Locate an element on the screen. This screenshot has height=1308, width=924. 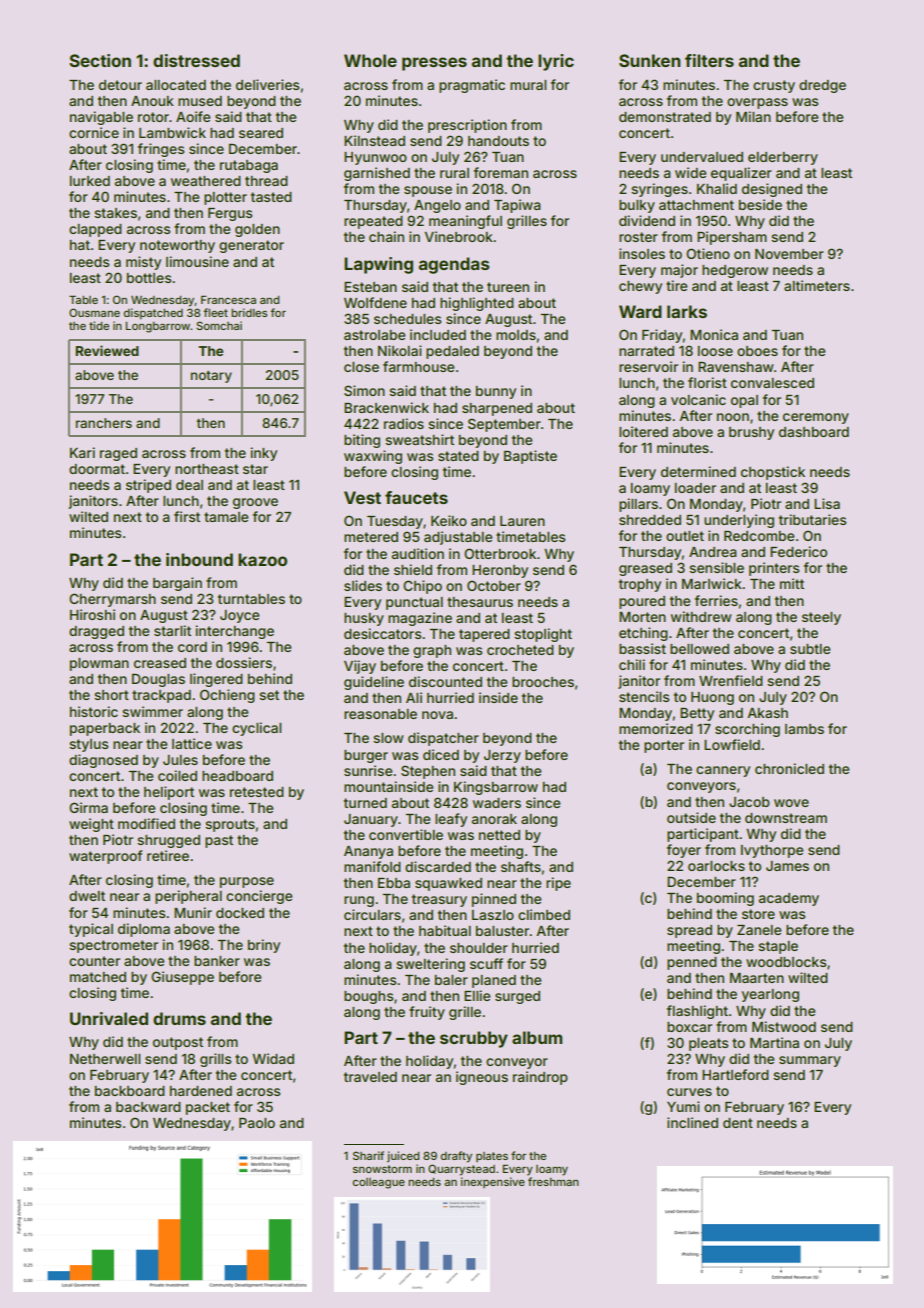
memorized is located at coordinates (656, 728).
